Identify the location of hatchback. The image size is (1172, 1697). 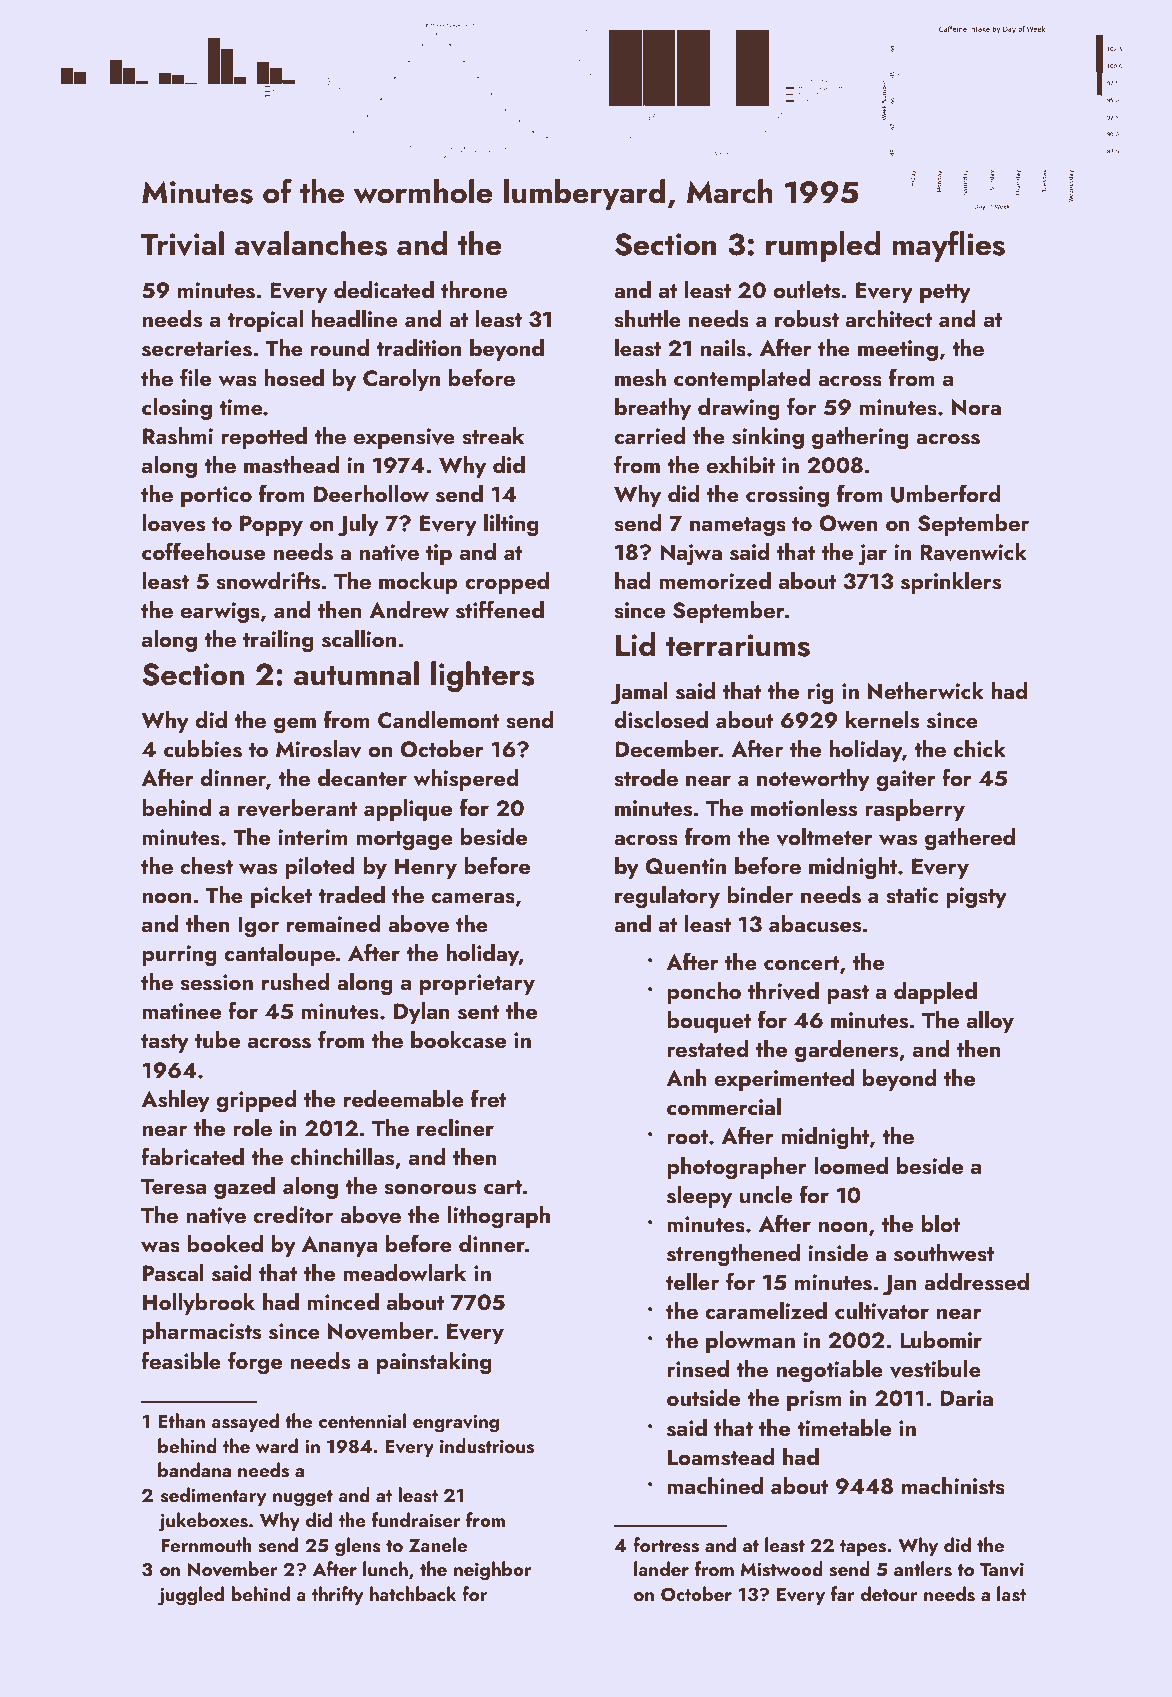
(413, 1593).
